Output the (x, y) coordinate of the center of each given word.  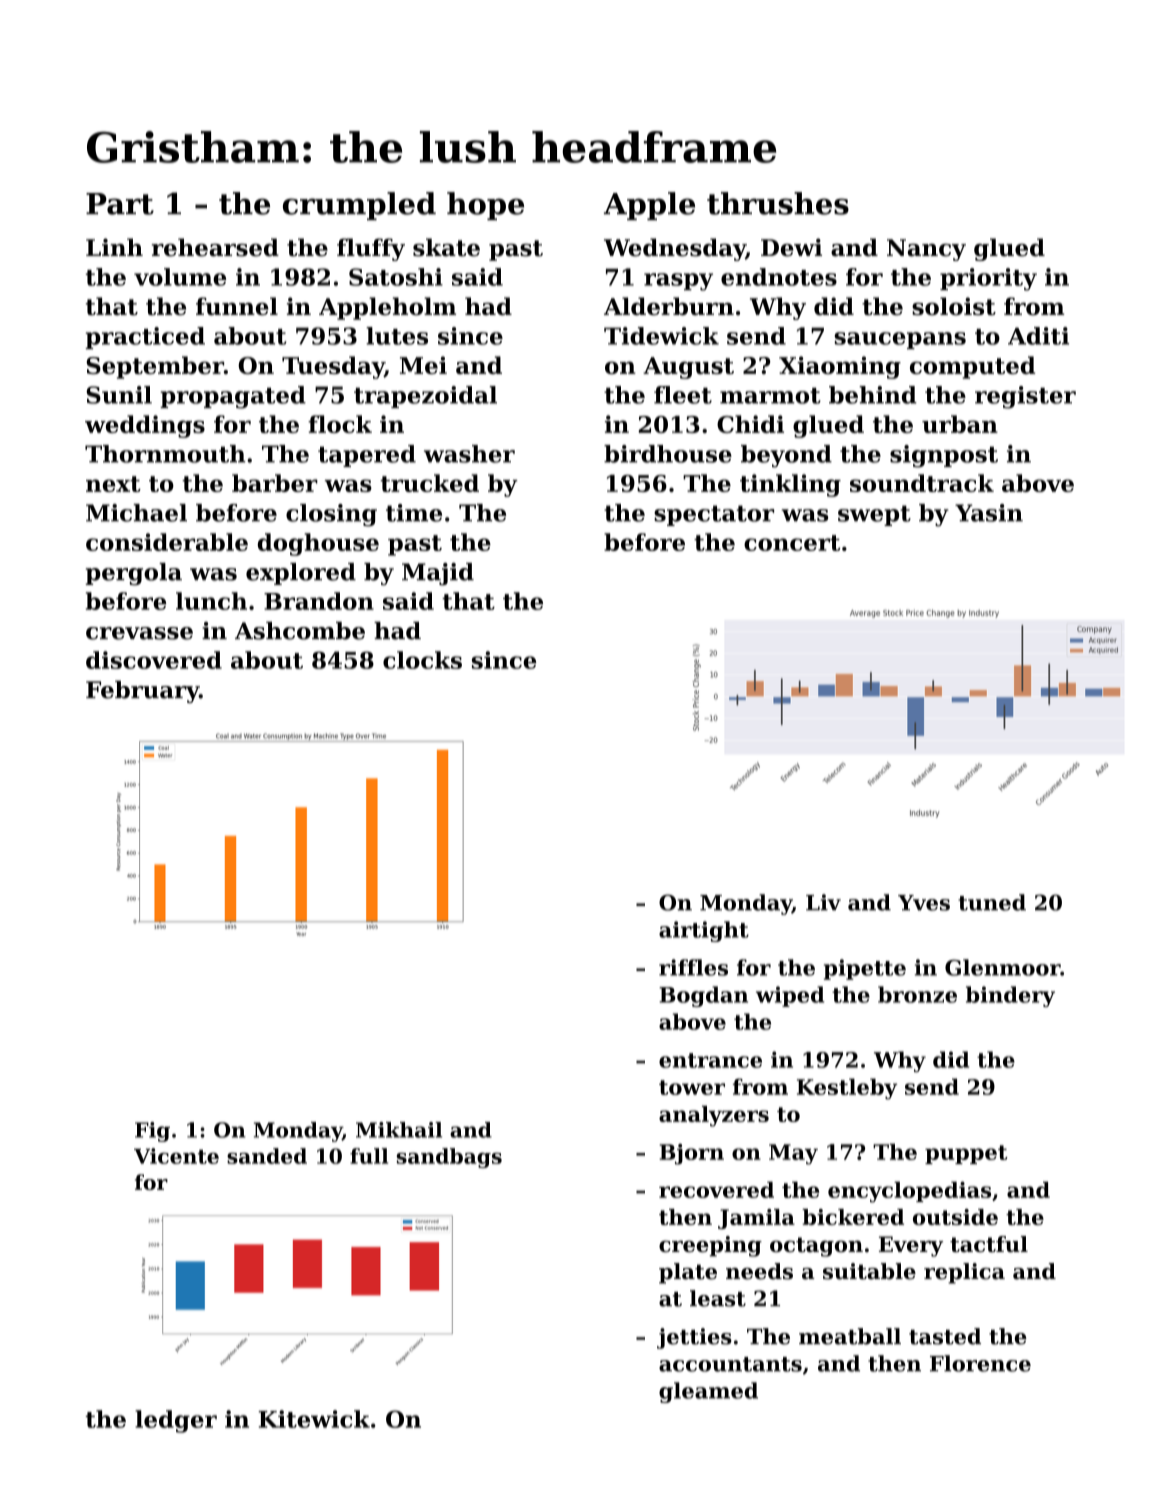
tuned (992, 902)
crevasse (139, 633)
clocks (422, 660)
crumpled (359, 206)
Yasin (989, 513)
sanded (267, 1156)
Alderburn (669, 306)
